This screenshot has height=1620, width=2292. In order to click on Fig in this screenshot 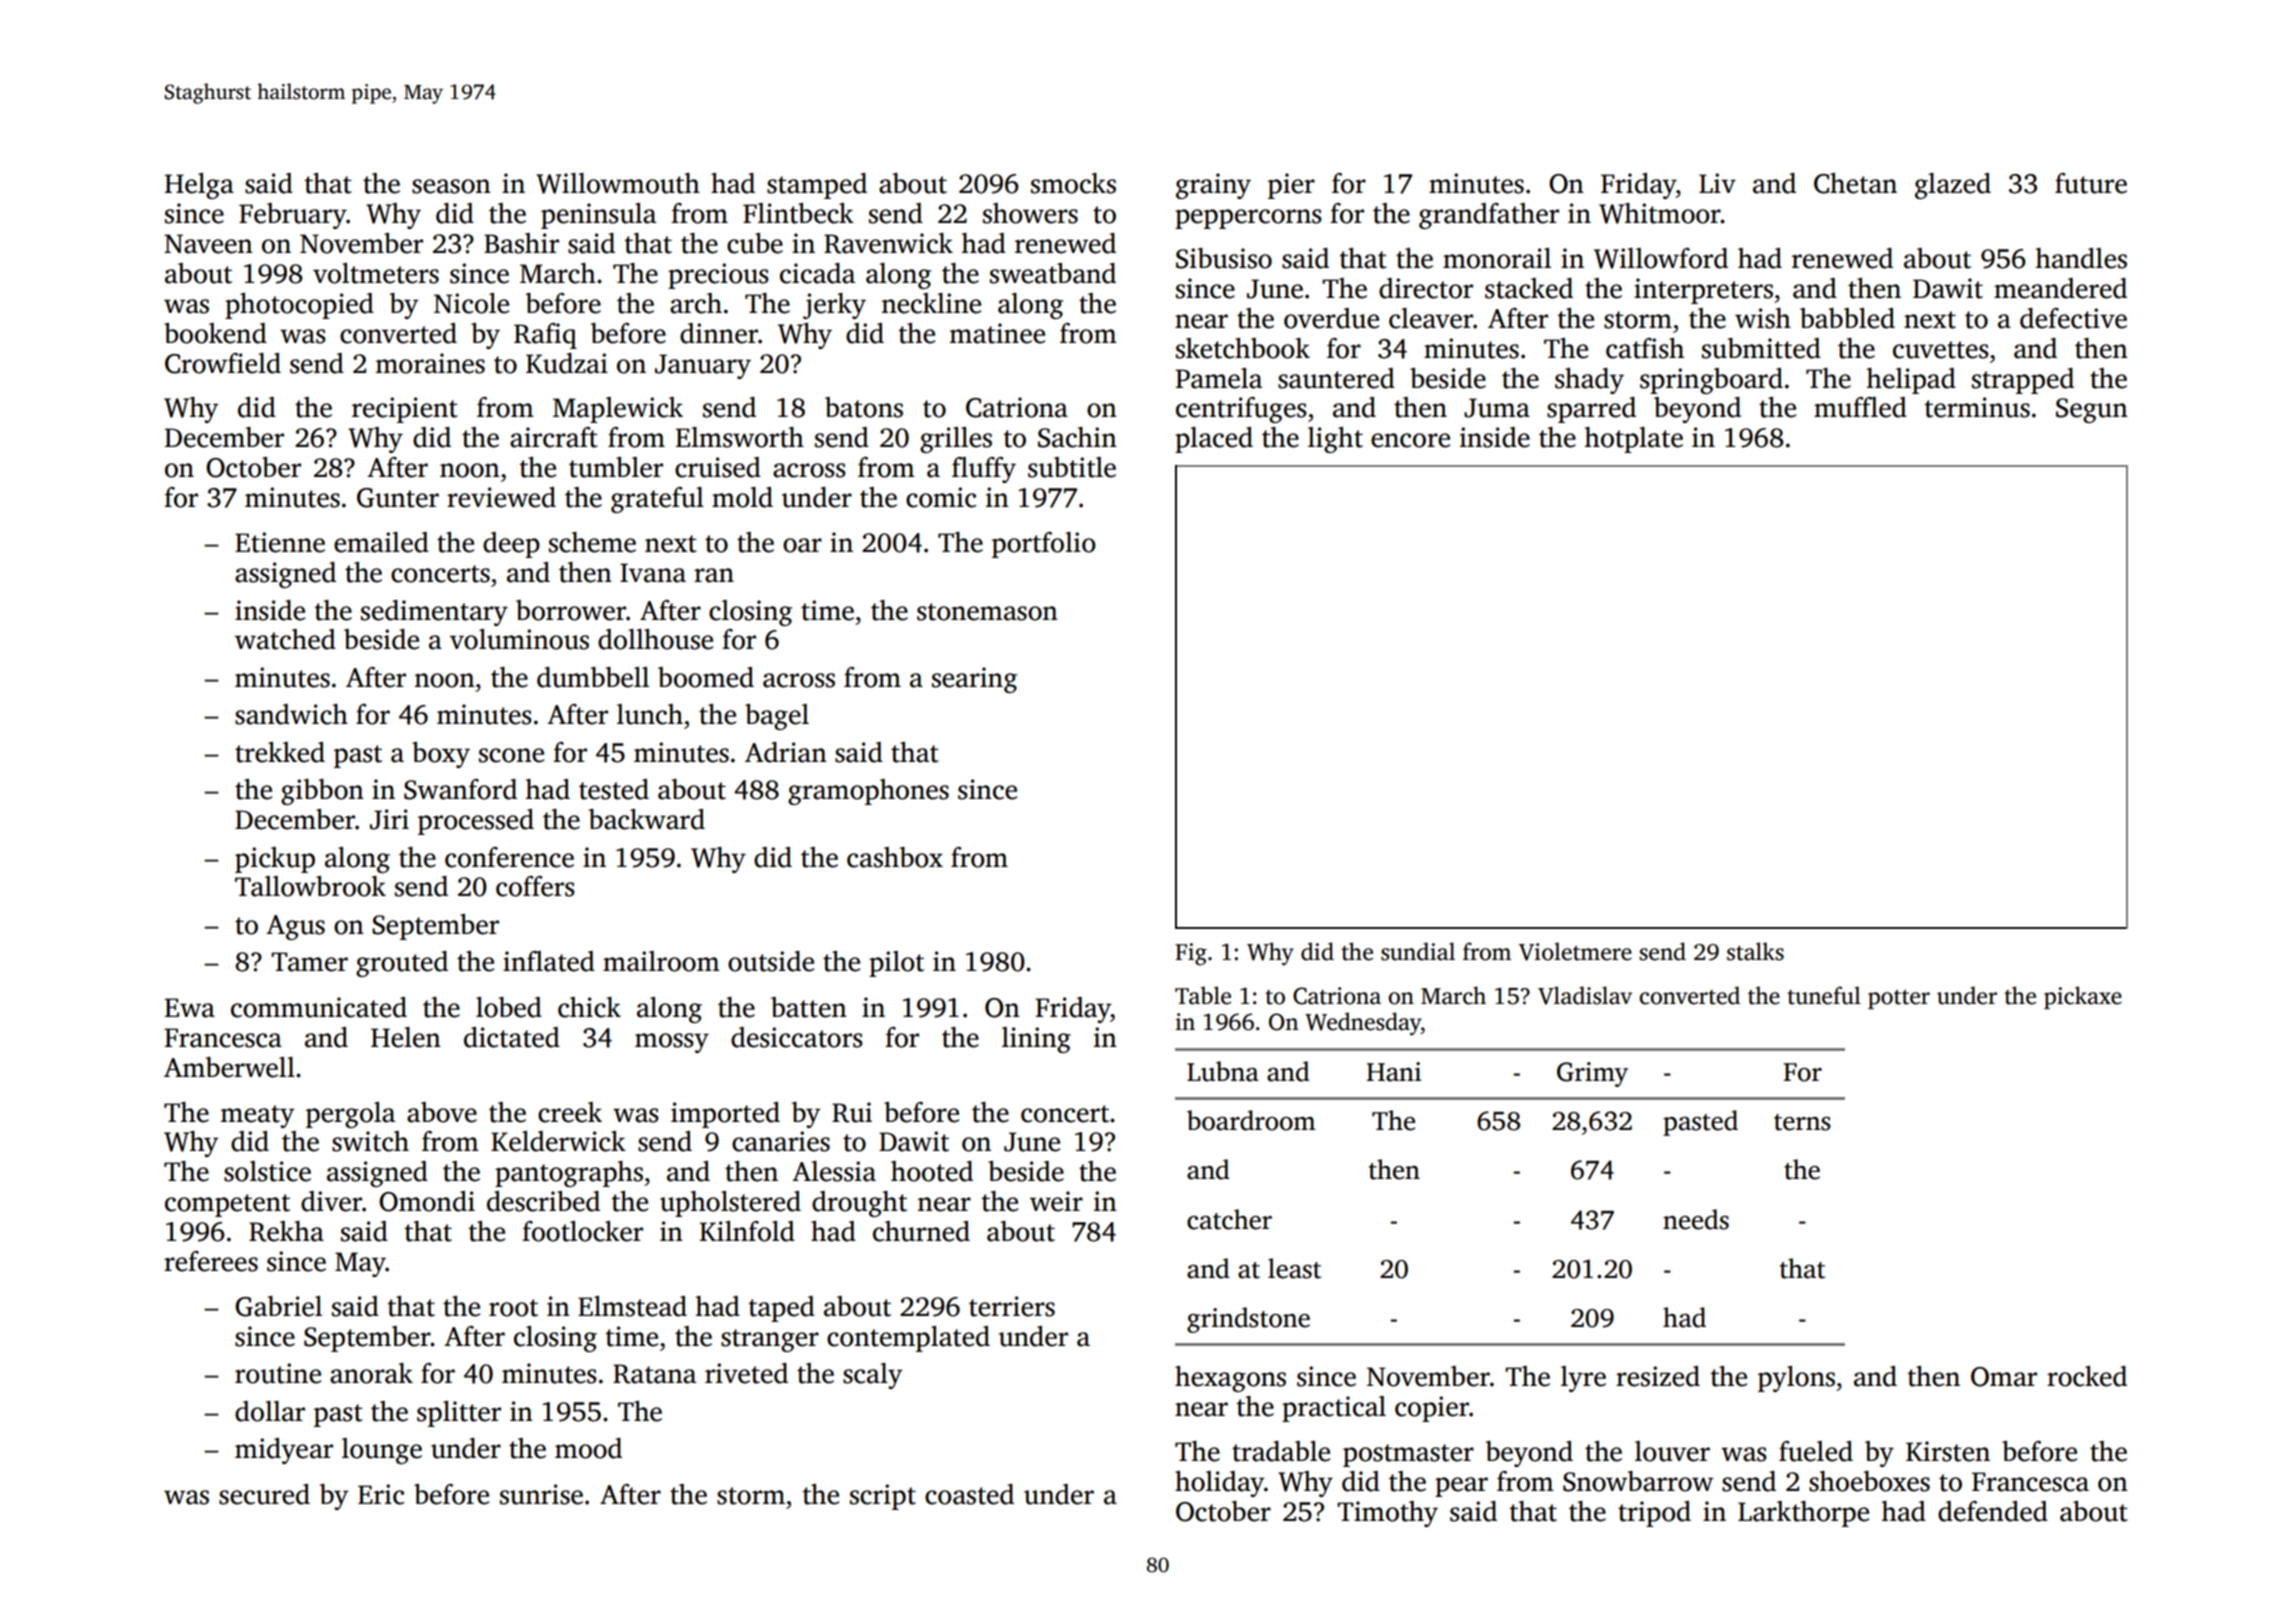, I will do `click(1191, 954)`.
